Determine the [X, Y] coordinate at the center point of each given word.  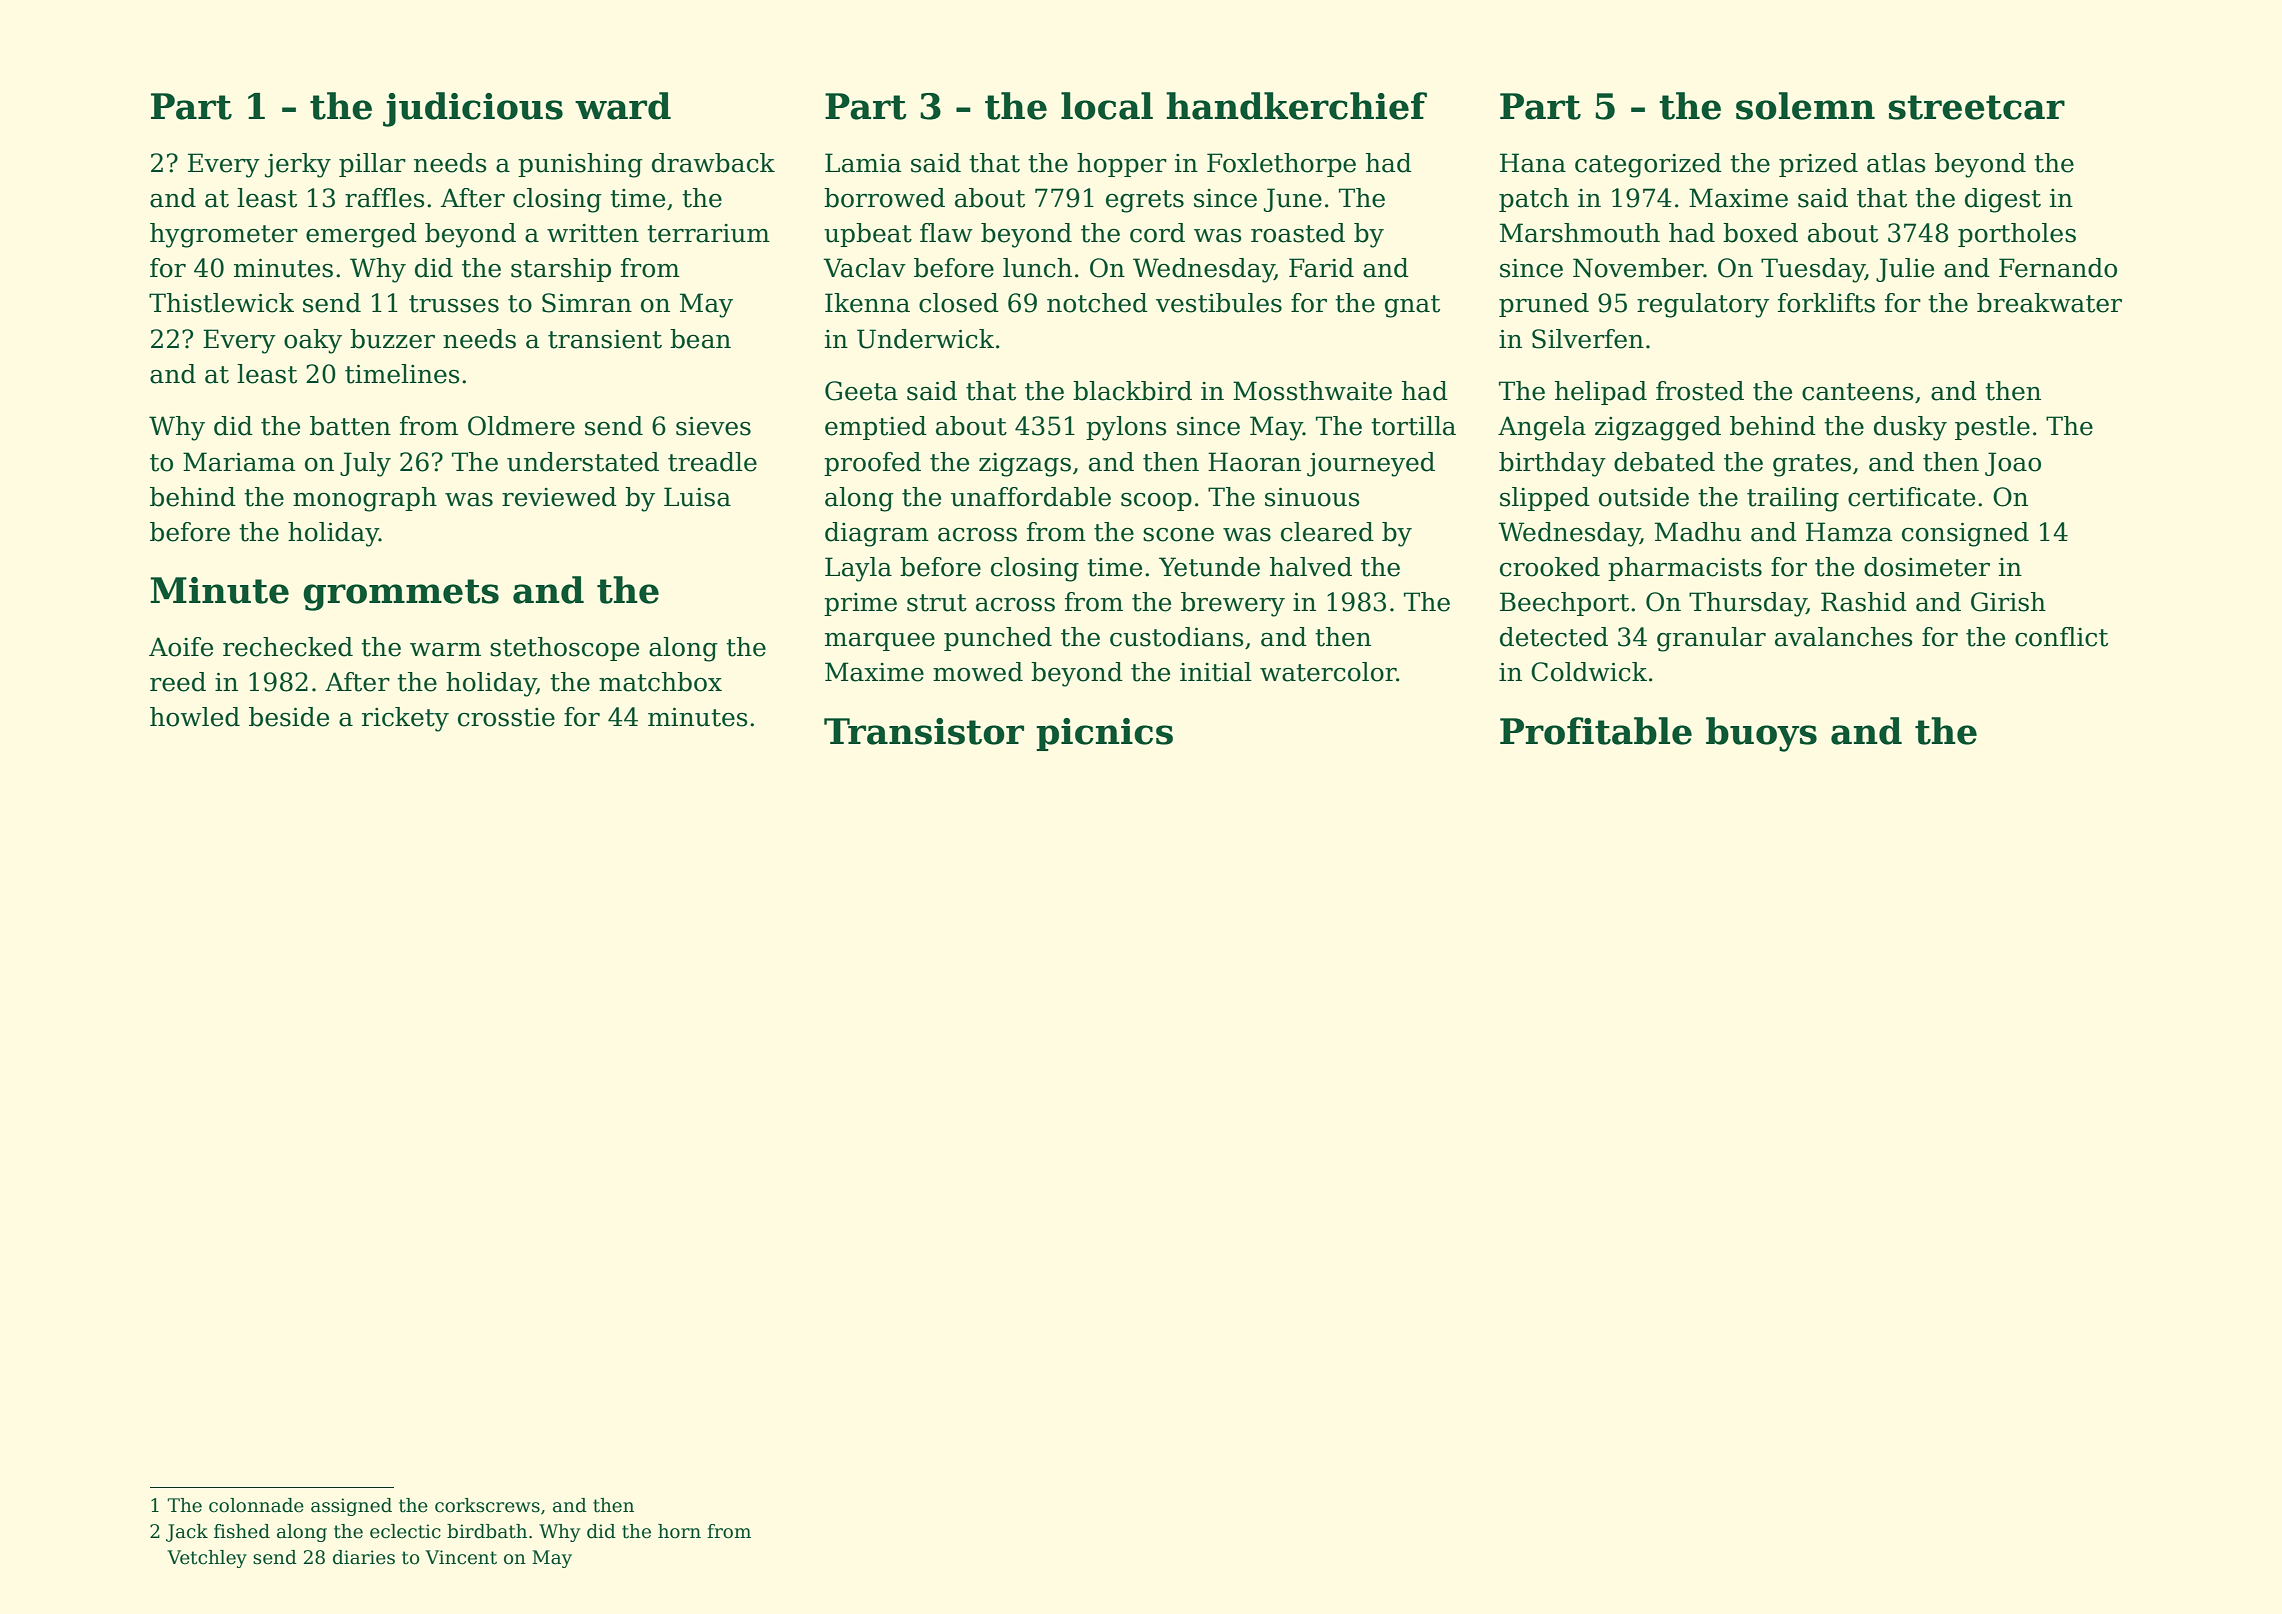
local [1107, 106]
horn [679, 1531]
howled [195, 717]
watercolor [1328, 672]
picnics [1104, 734]
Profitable [1596, 731]
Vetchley [207, 1559]
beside [289, 717]
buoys [1761, 734]
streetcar [1977, 107]
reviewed [559, 497]
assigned [351, 1507]
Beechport [1564, 604]
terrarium [708, 233]
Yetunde [1209, 567]
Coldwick [1589, 672]
